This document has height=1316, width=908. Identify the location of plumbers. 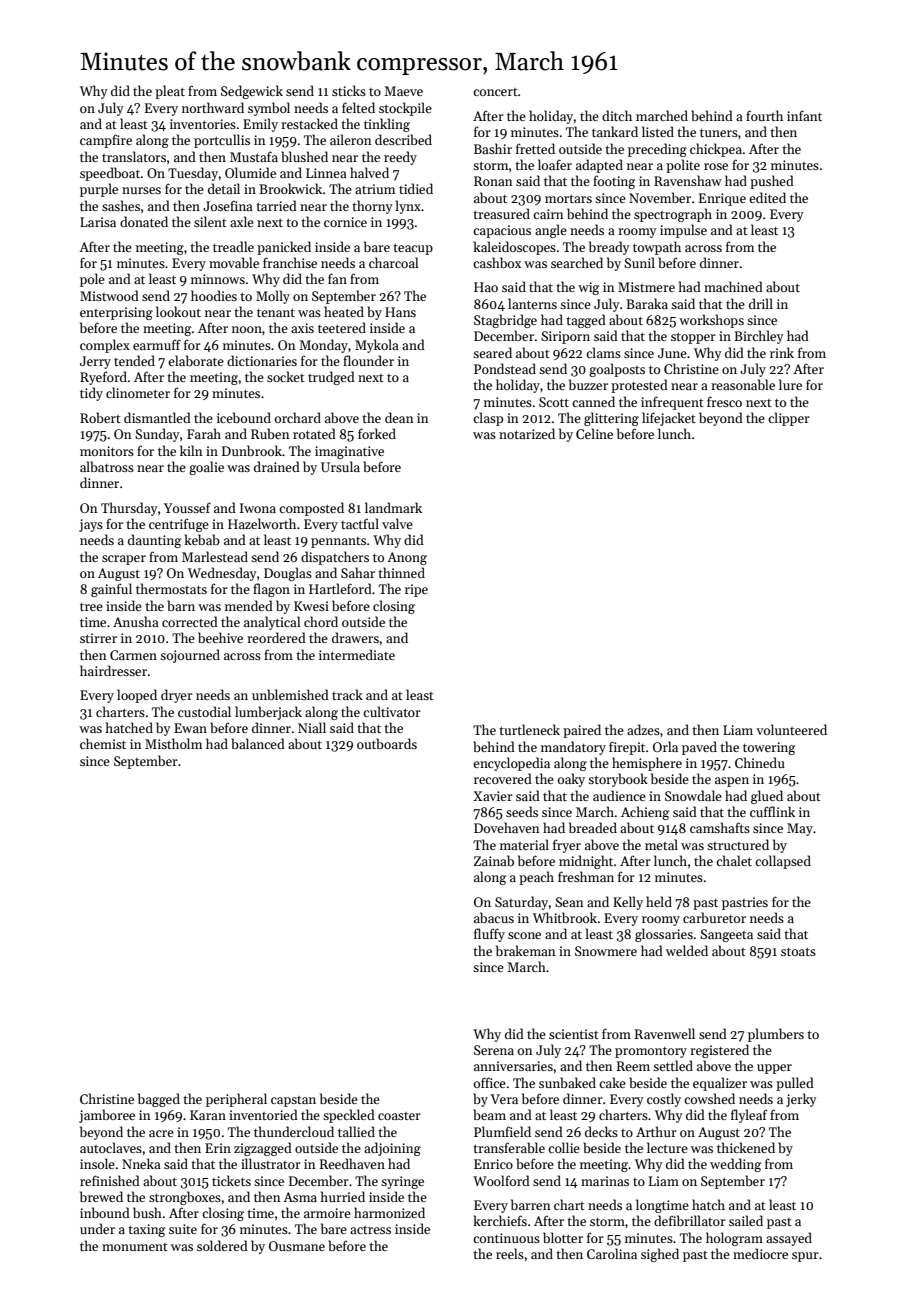
(776, 1035).
